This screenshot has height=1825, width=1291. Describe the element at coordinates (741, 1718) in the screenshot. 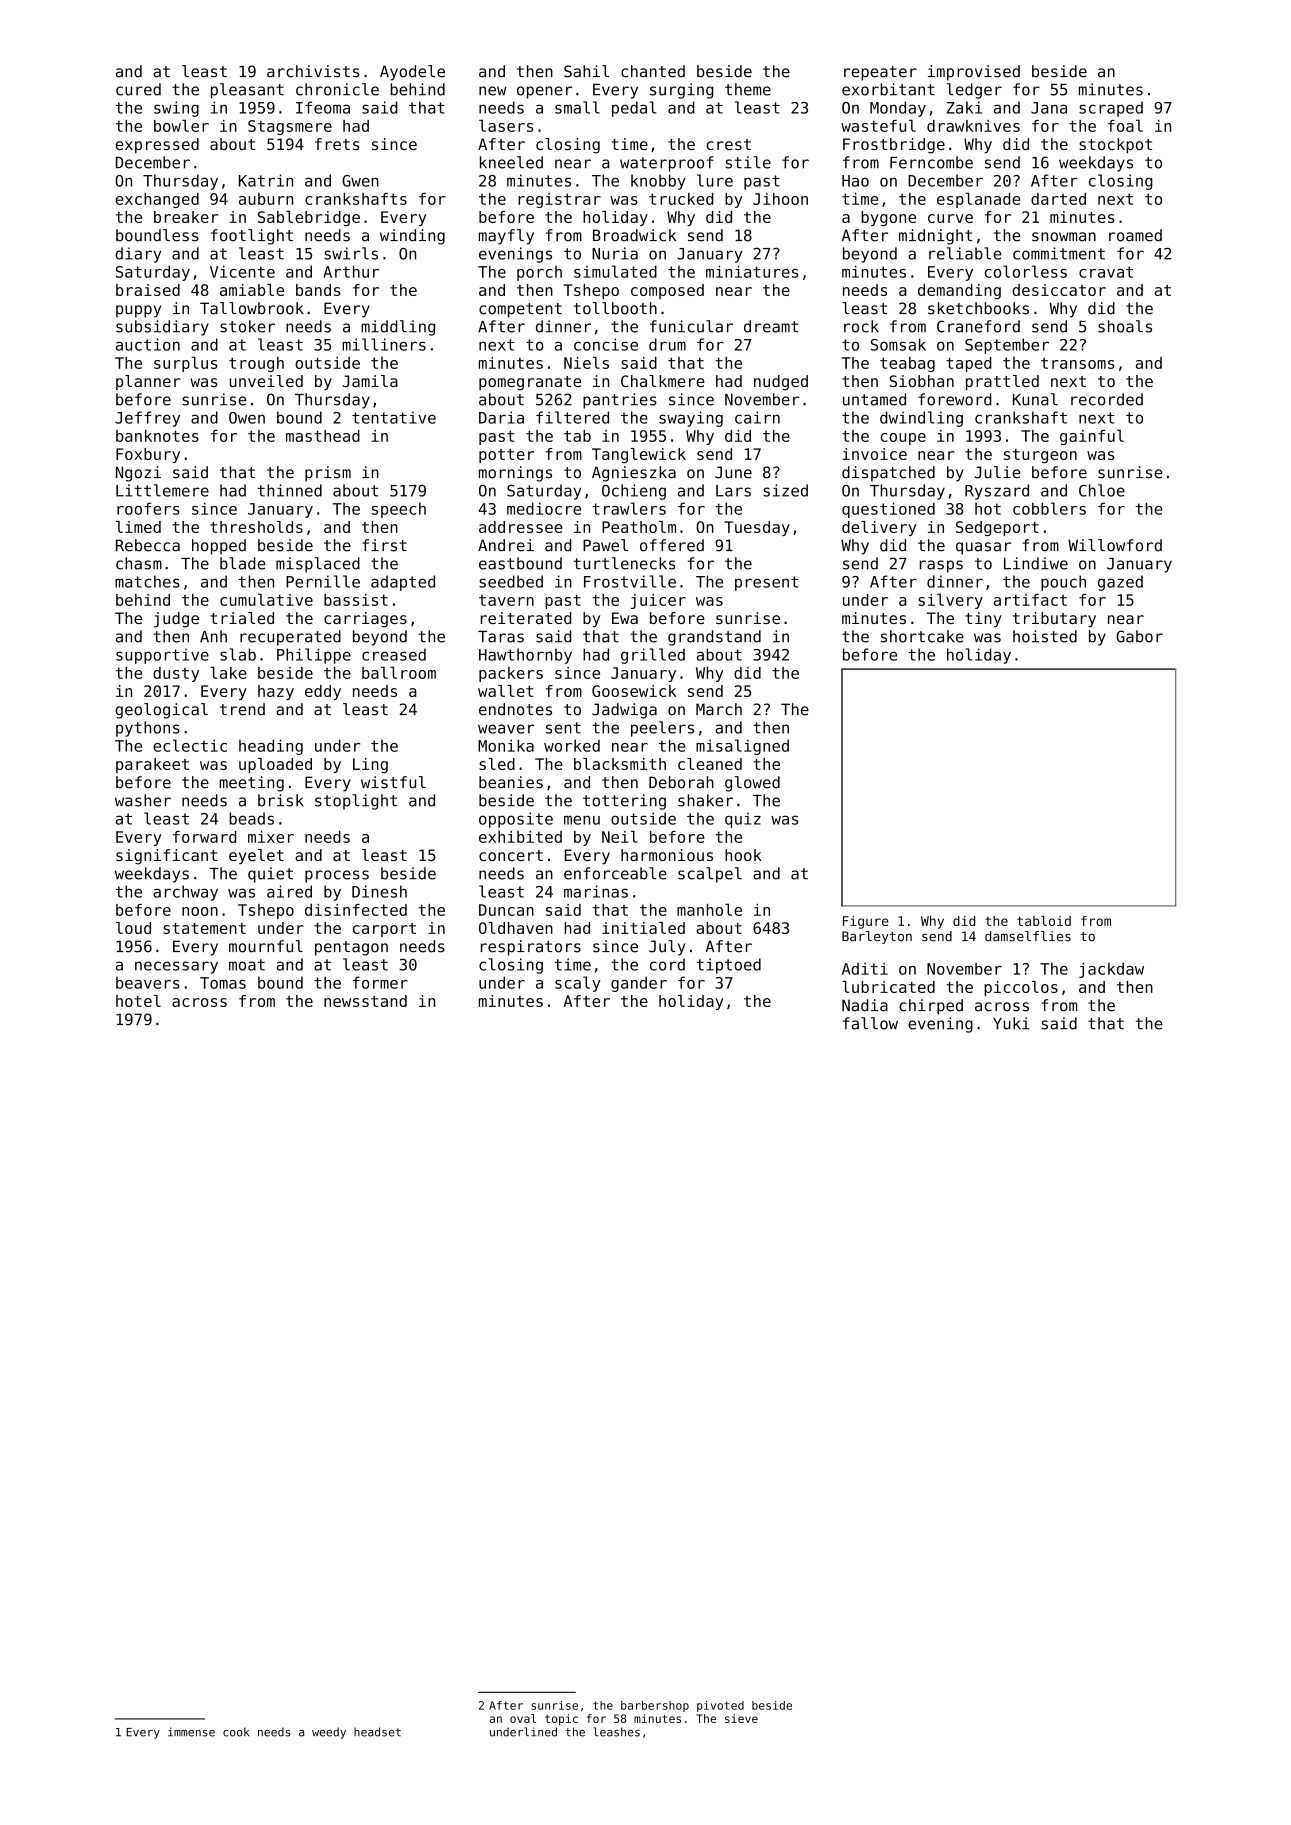

I see `sieve` at that location.
